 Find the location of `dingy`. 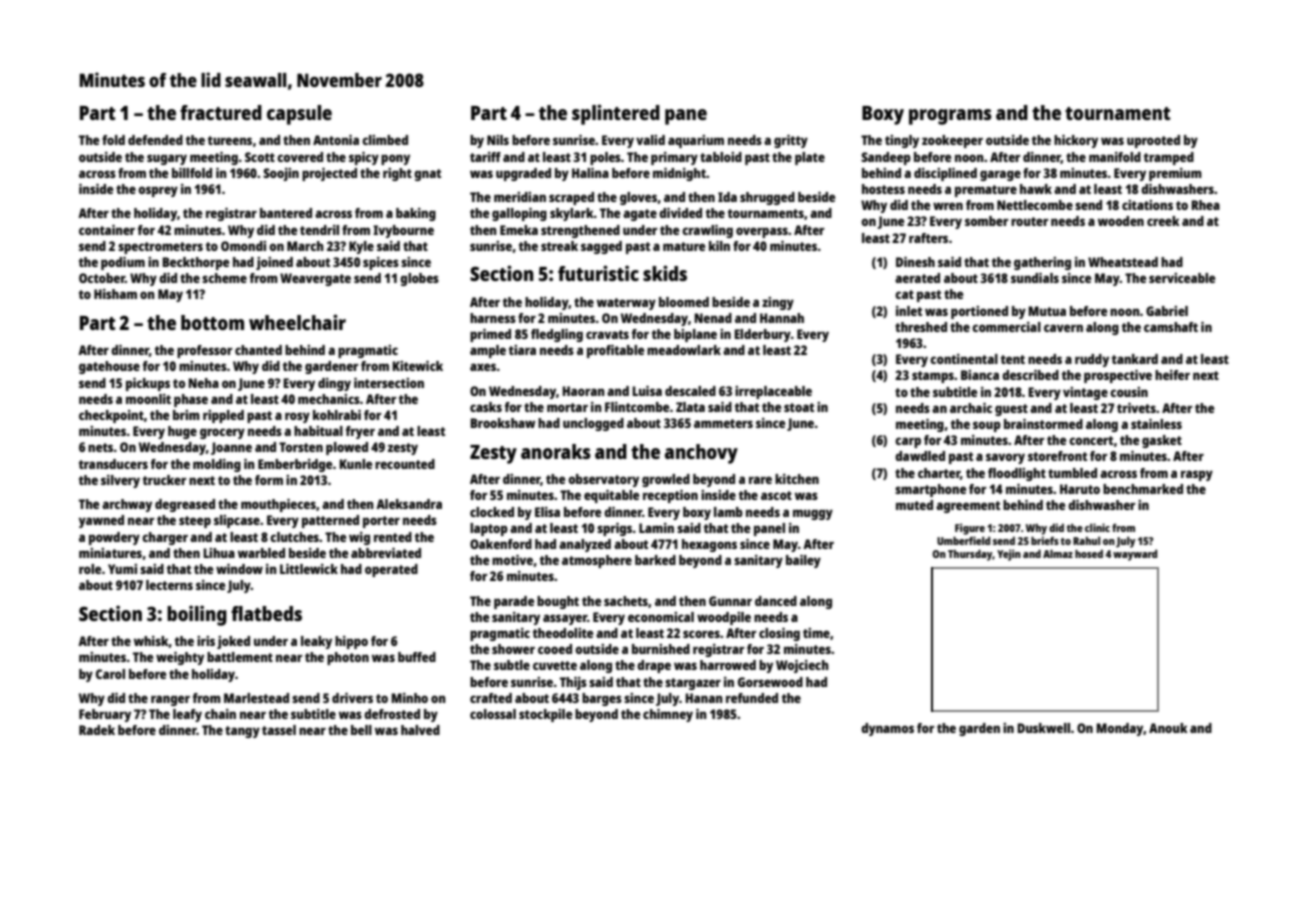

dingy is located at coordinates (334, 384).
